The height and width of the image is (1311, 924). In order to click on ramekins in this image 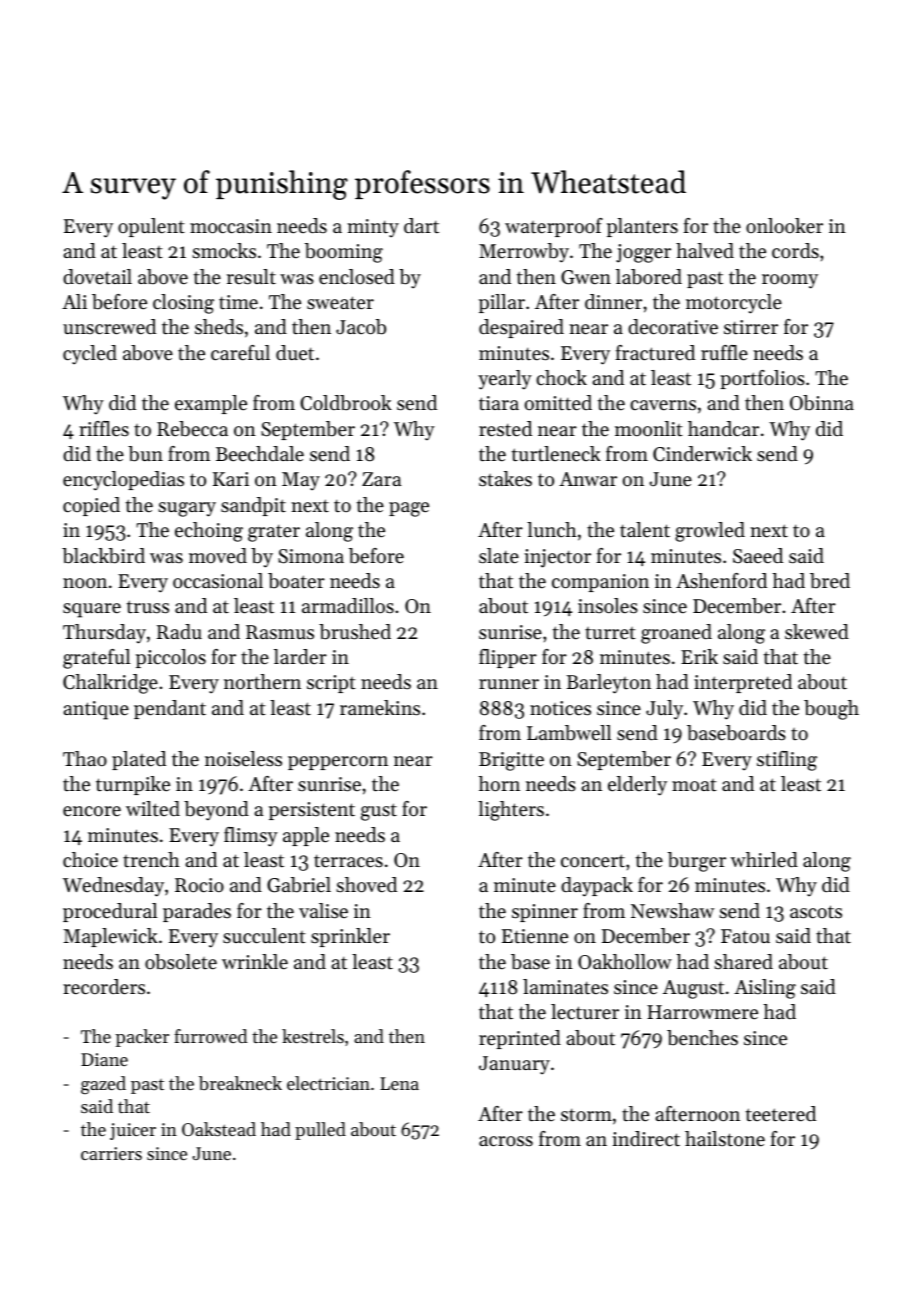, I will do `click(380, 708)`.
